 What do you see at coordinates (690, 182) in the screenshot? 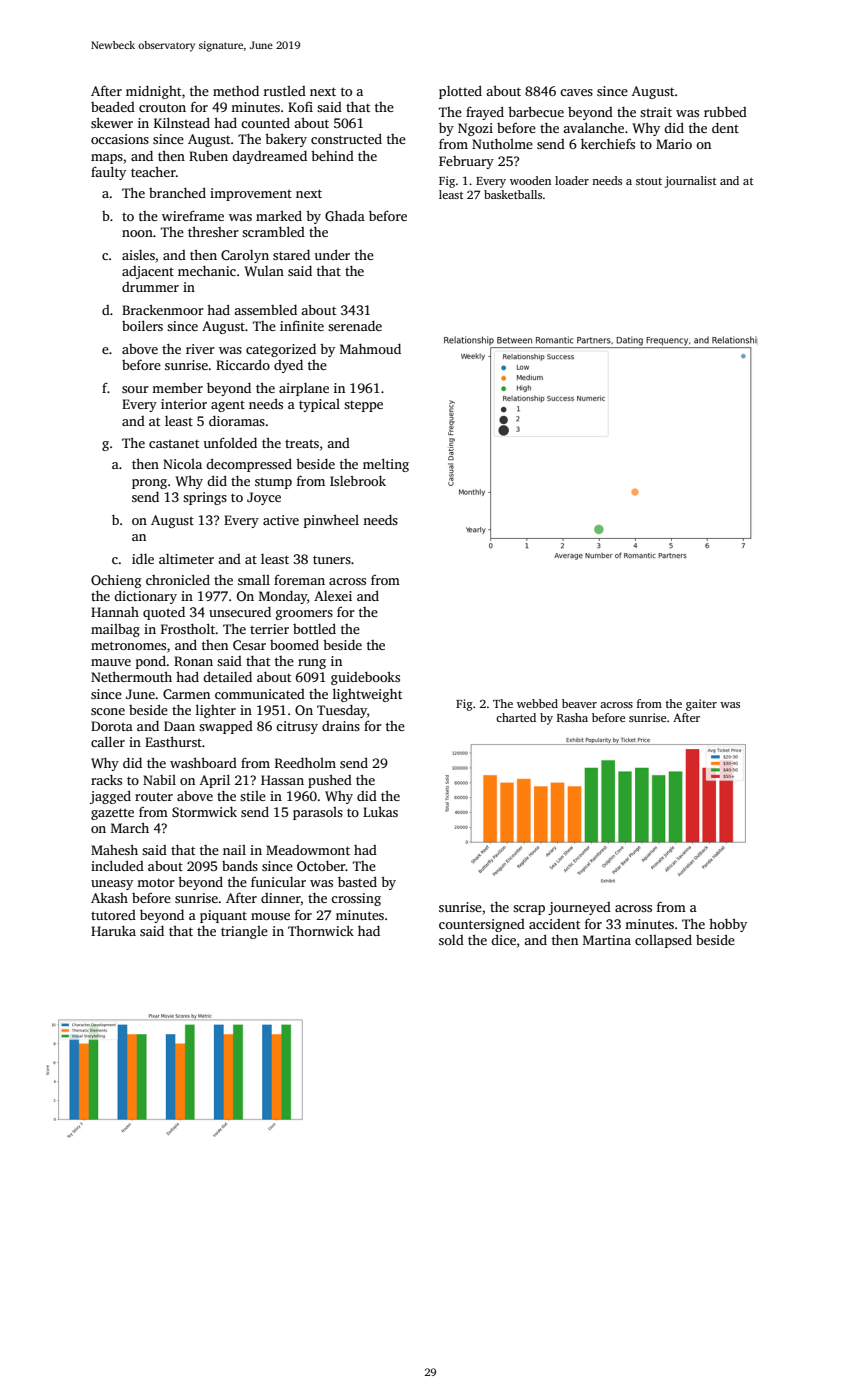
I see `journalist` at bounding box center [690, 182].
